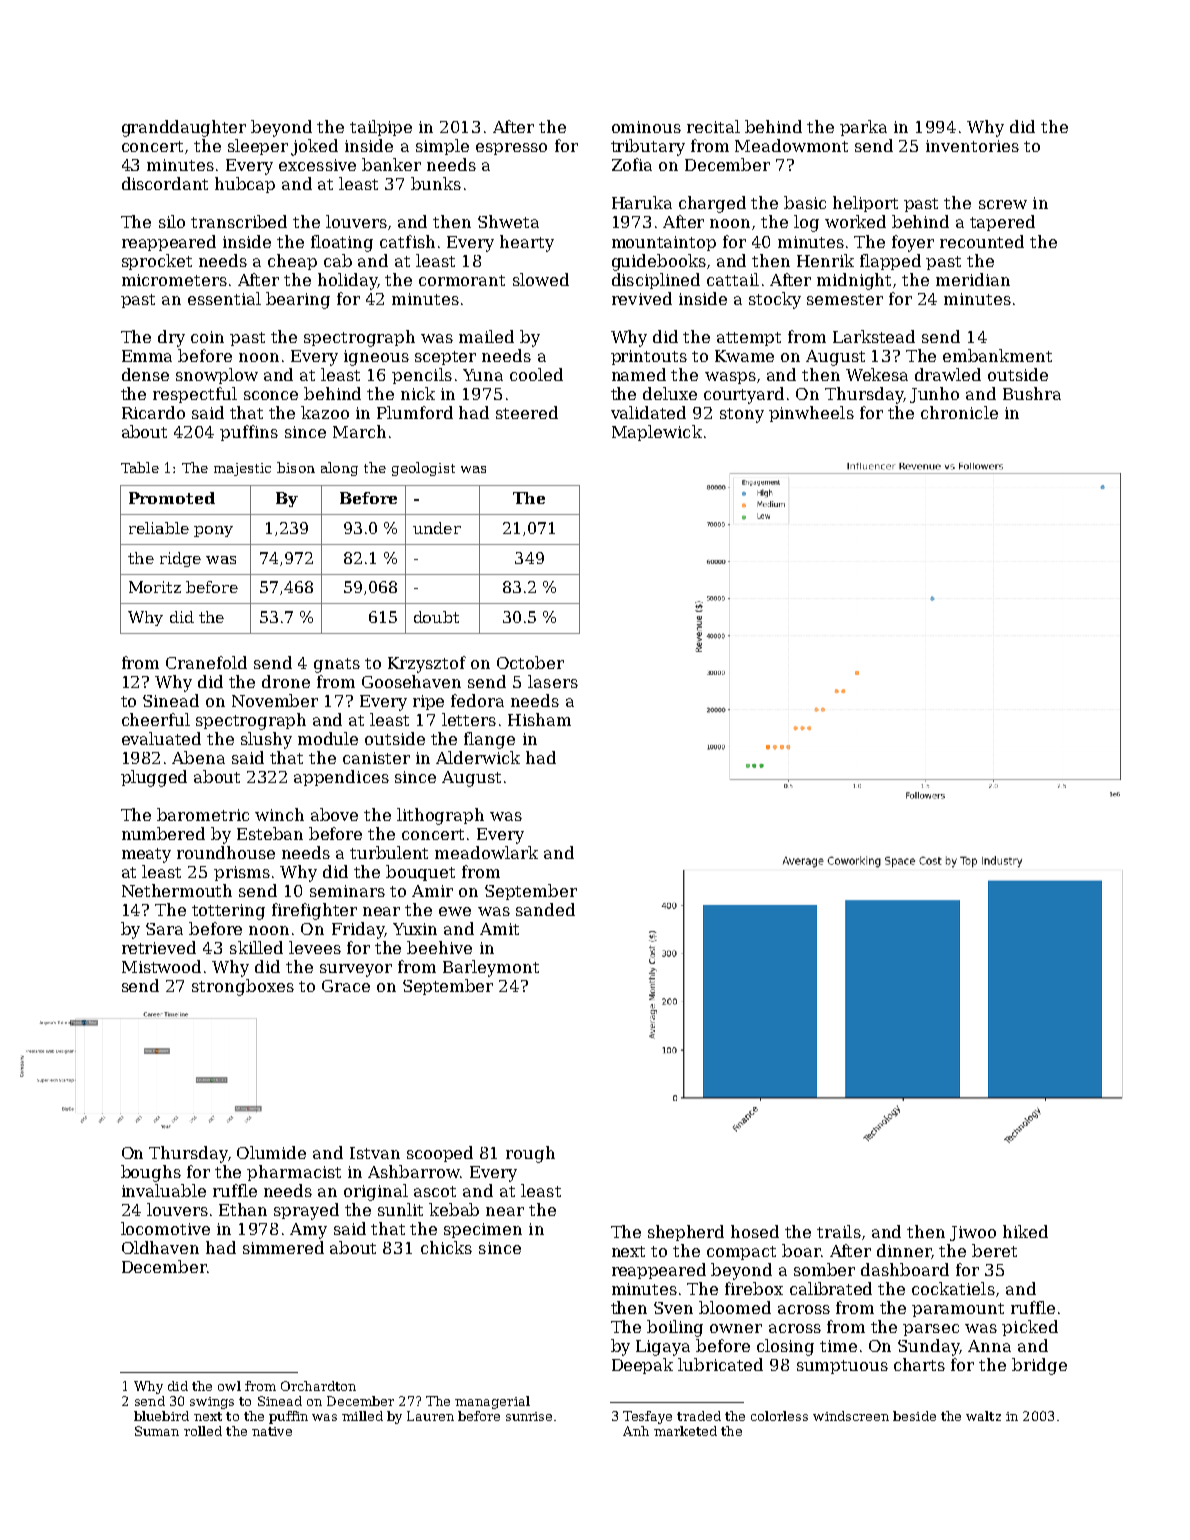 This screenshot has height=1540, width=1190. Describe the element at coordinates (972, 146) in the screenshot. I see `inventories` at that location.
